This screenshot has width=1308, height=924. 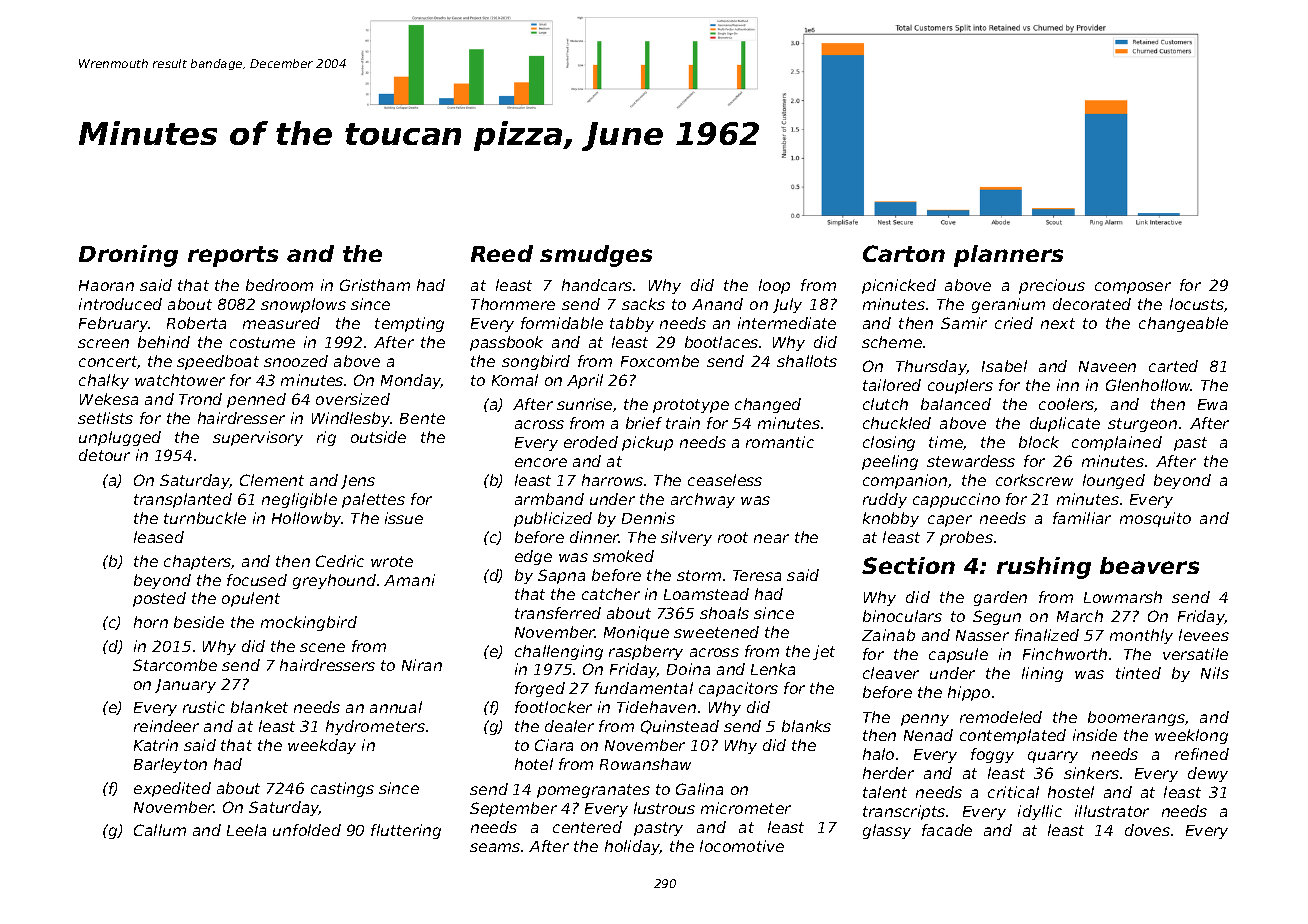 I want to click on Callum, so click(x=160, y=830).
